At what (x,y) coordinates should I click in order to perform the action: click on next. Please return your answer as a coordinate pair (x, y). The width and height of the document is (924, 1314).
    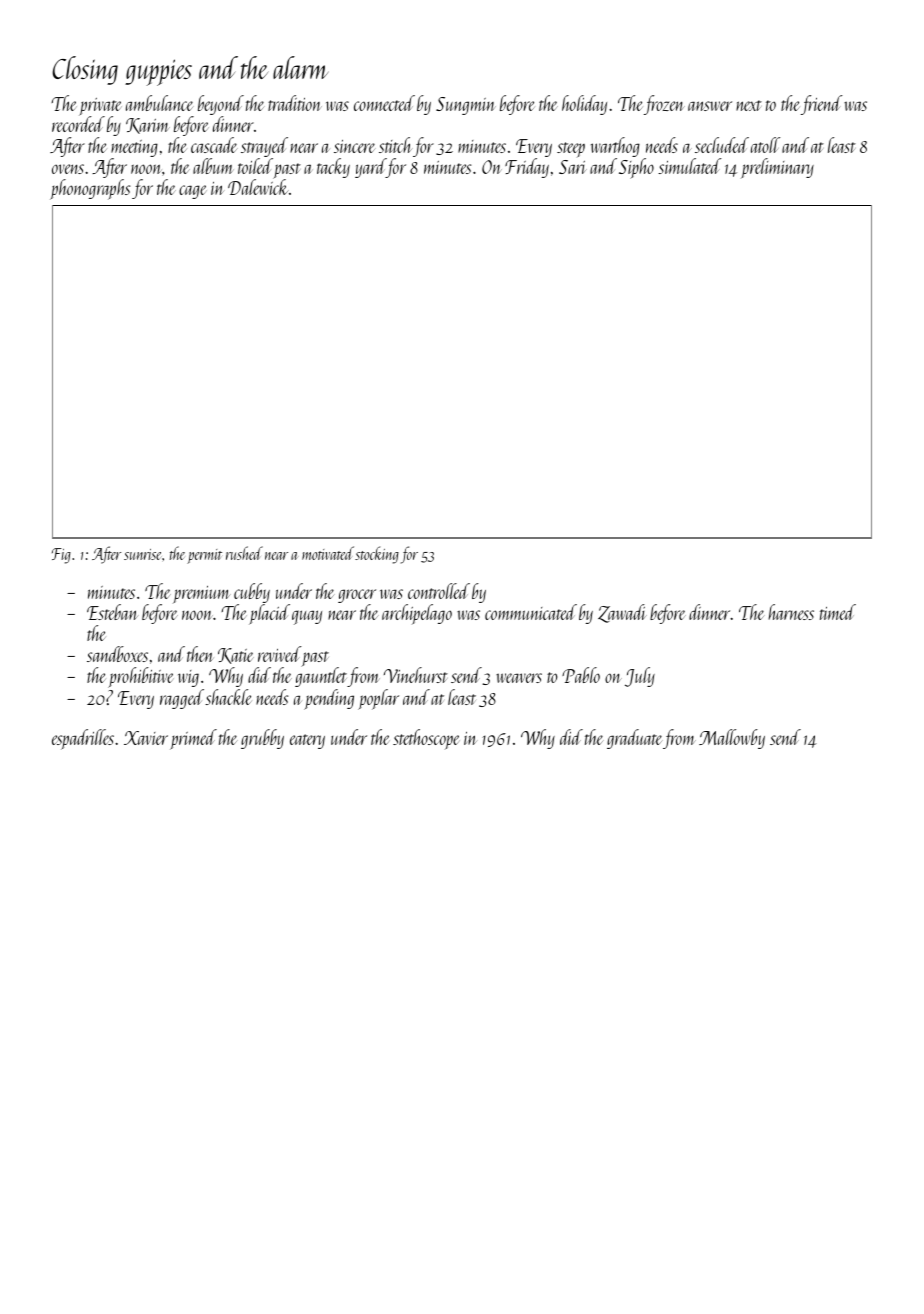
    Looking at the image, I should click on (749, 105).
